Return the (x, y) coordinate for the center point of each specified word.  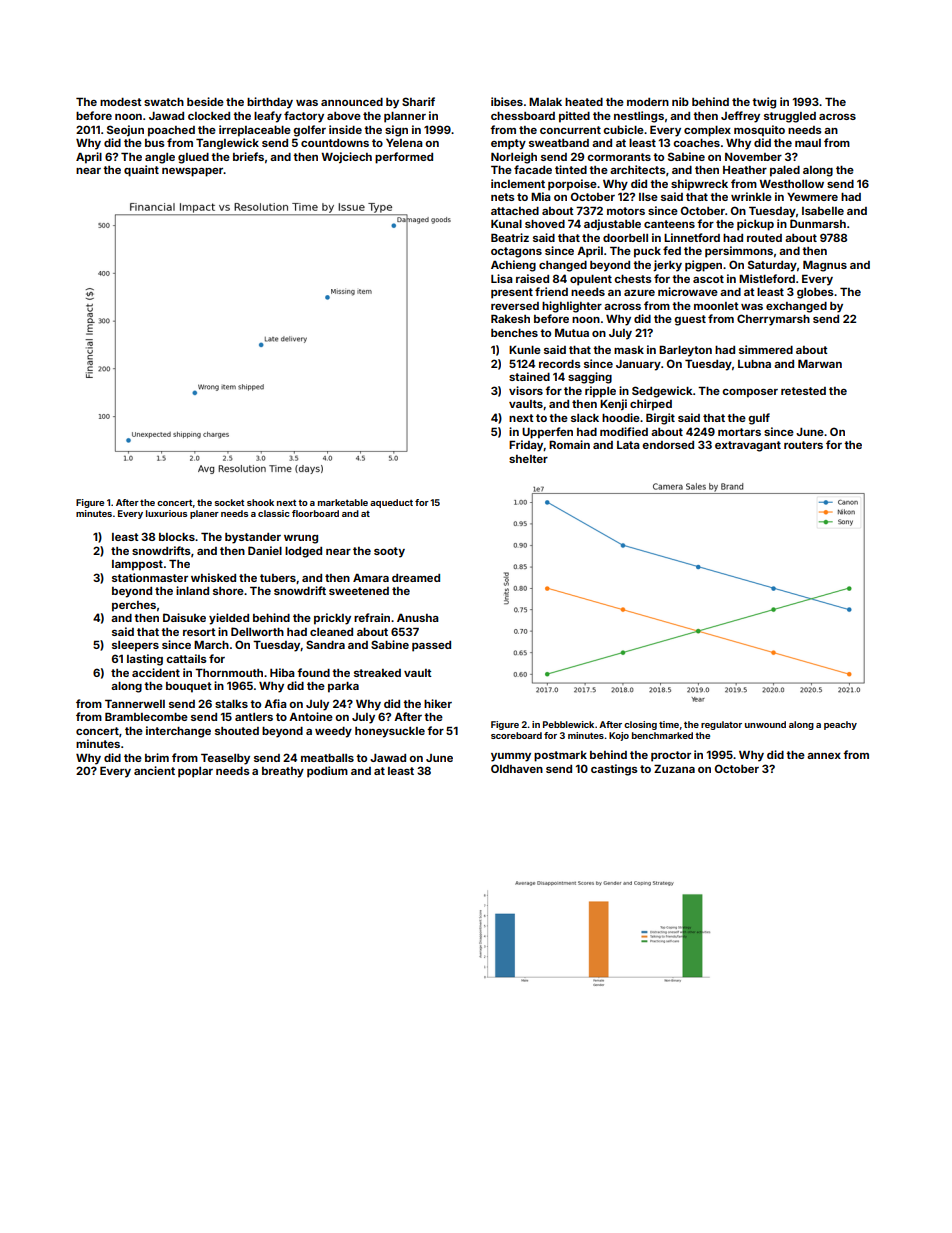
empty (508, 144)
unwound (765, 724)
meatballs (327, 758)
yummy (511, 757)
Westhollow (791, 184)
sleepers (135, 646)
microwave (688, 291)
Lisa (502, 278)
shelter (528, 459)
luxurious (166, 513)
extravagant (748, 446)
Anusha (418, 618)
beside (205, 101)
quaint (141, 171)
